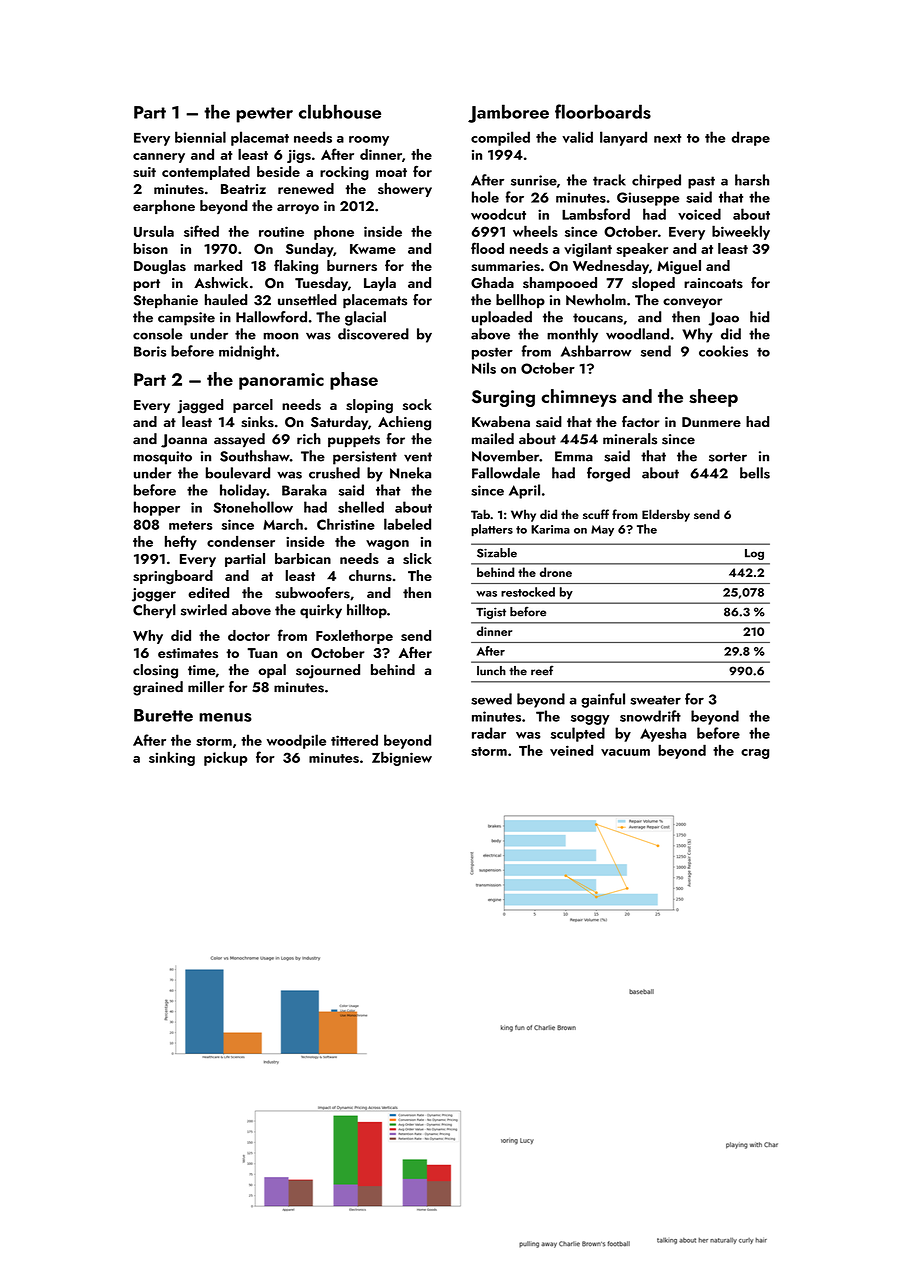  Describe the element at coordinates (340, 111) in the page. I see `clubhouse` at that location.
